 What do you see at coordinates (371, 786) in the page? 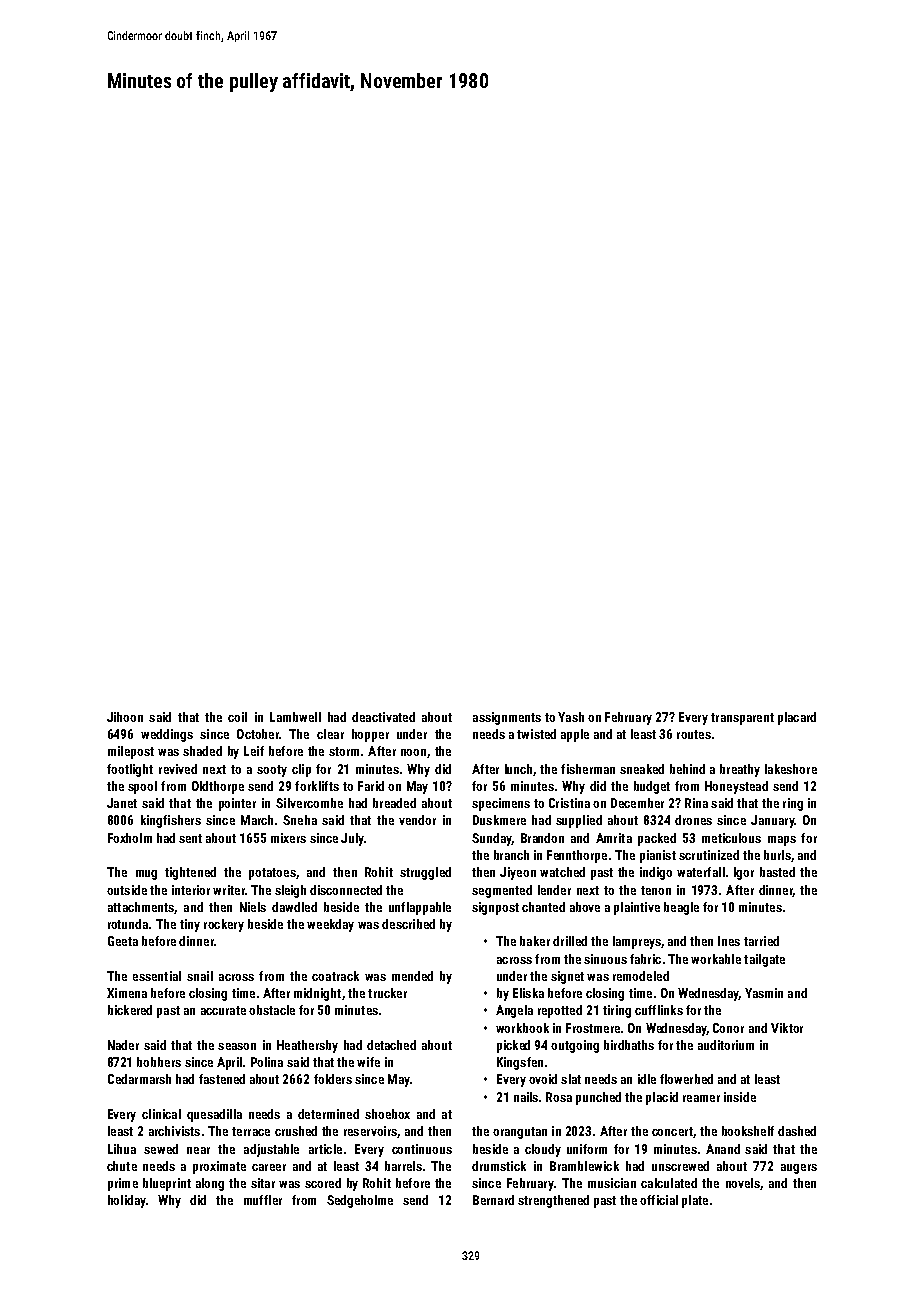
I see `Farid` at bounding box center [371, 786].
